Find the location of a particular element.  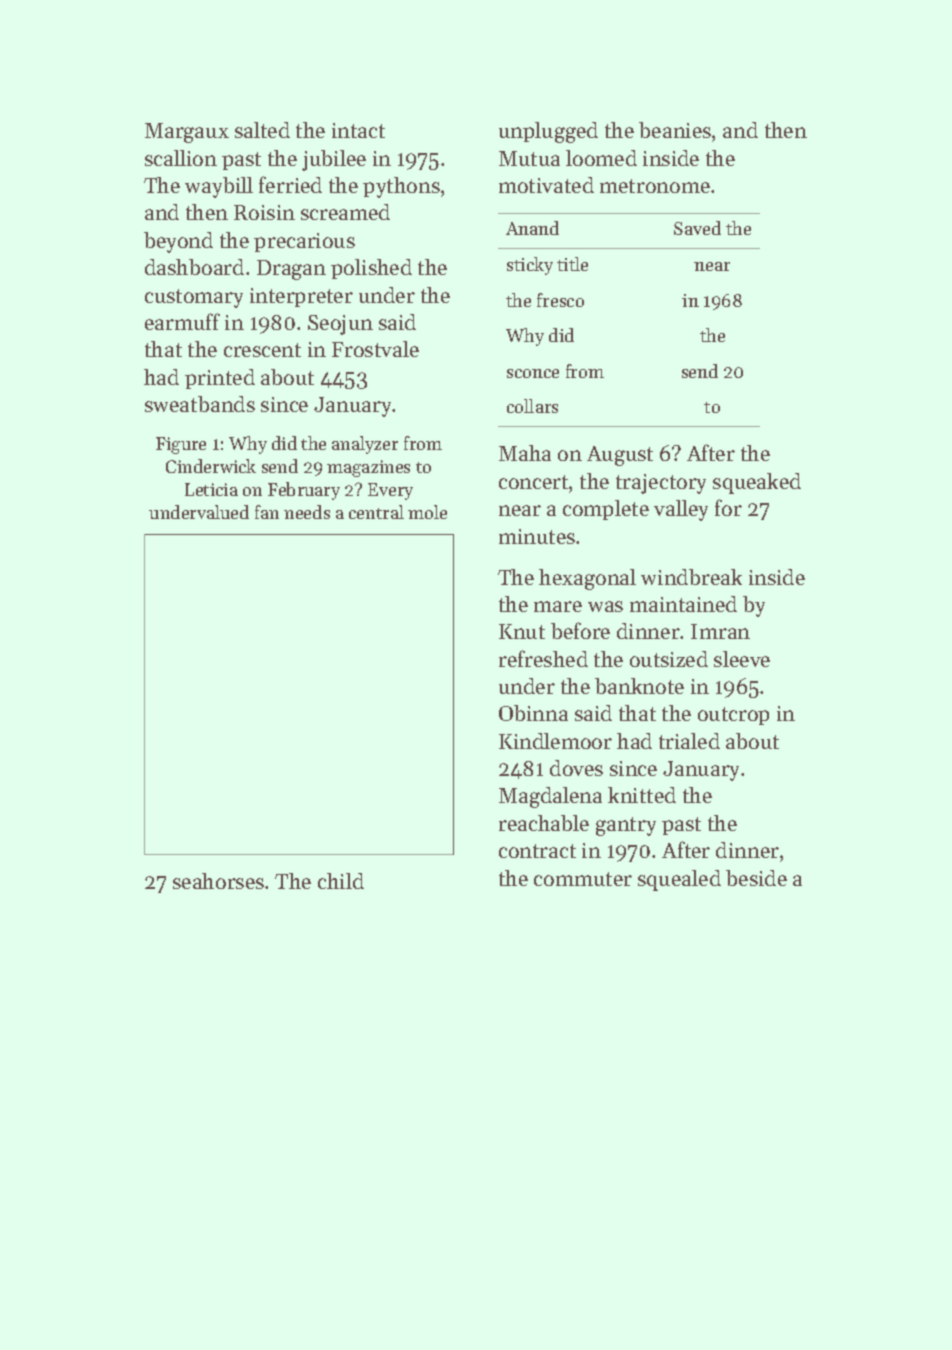

Obinna is located at coordinates (533, 713).
